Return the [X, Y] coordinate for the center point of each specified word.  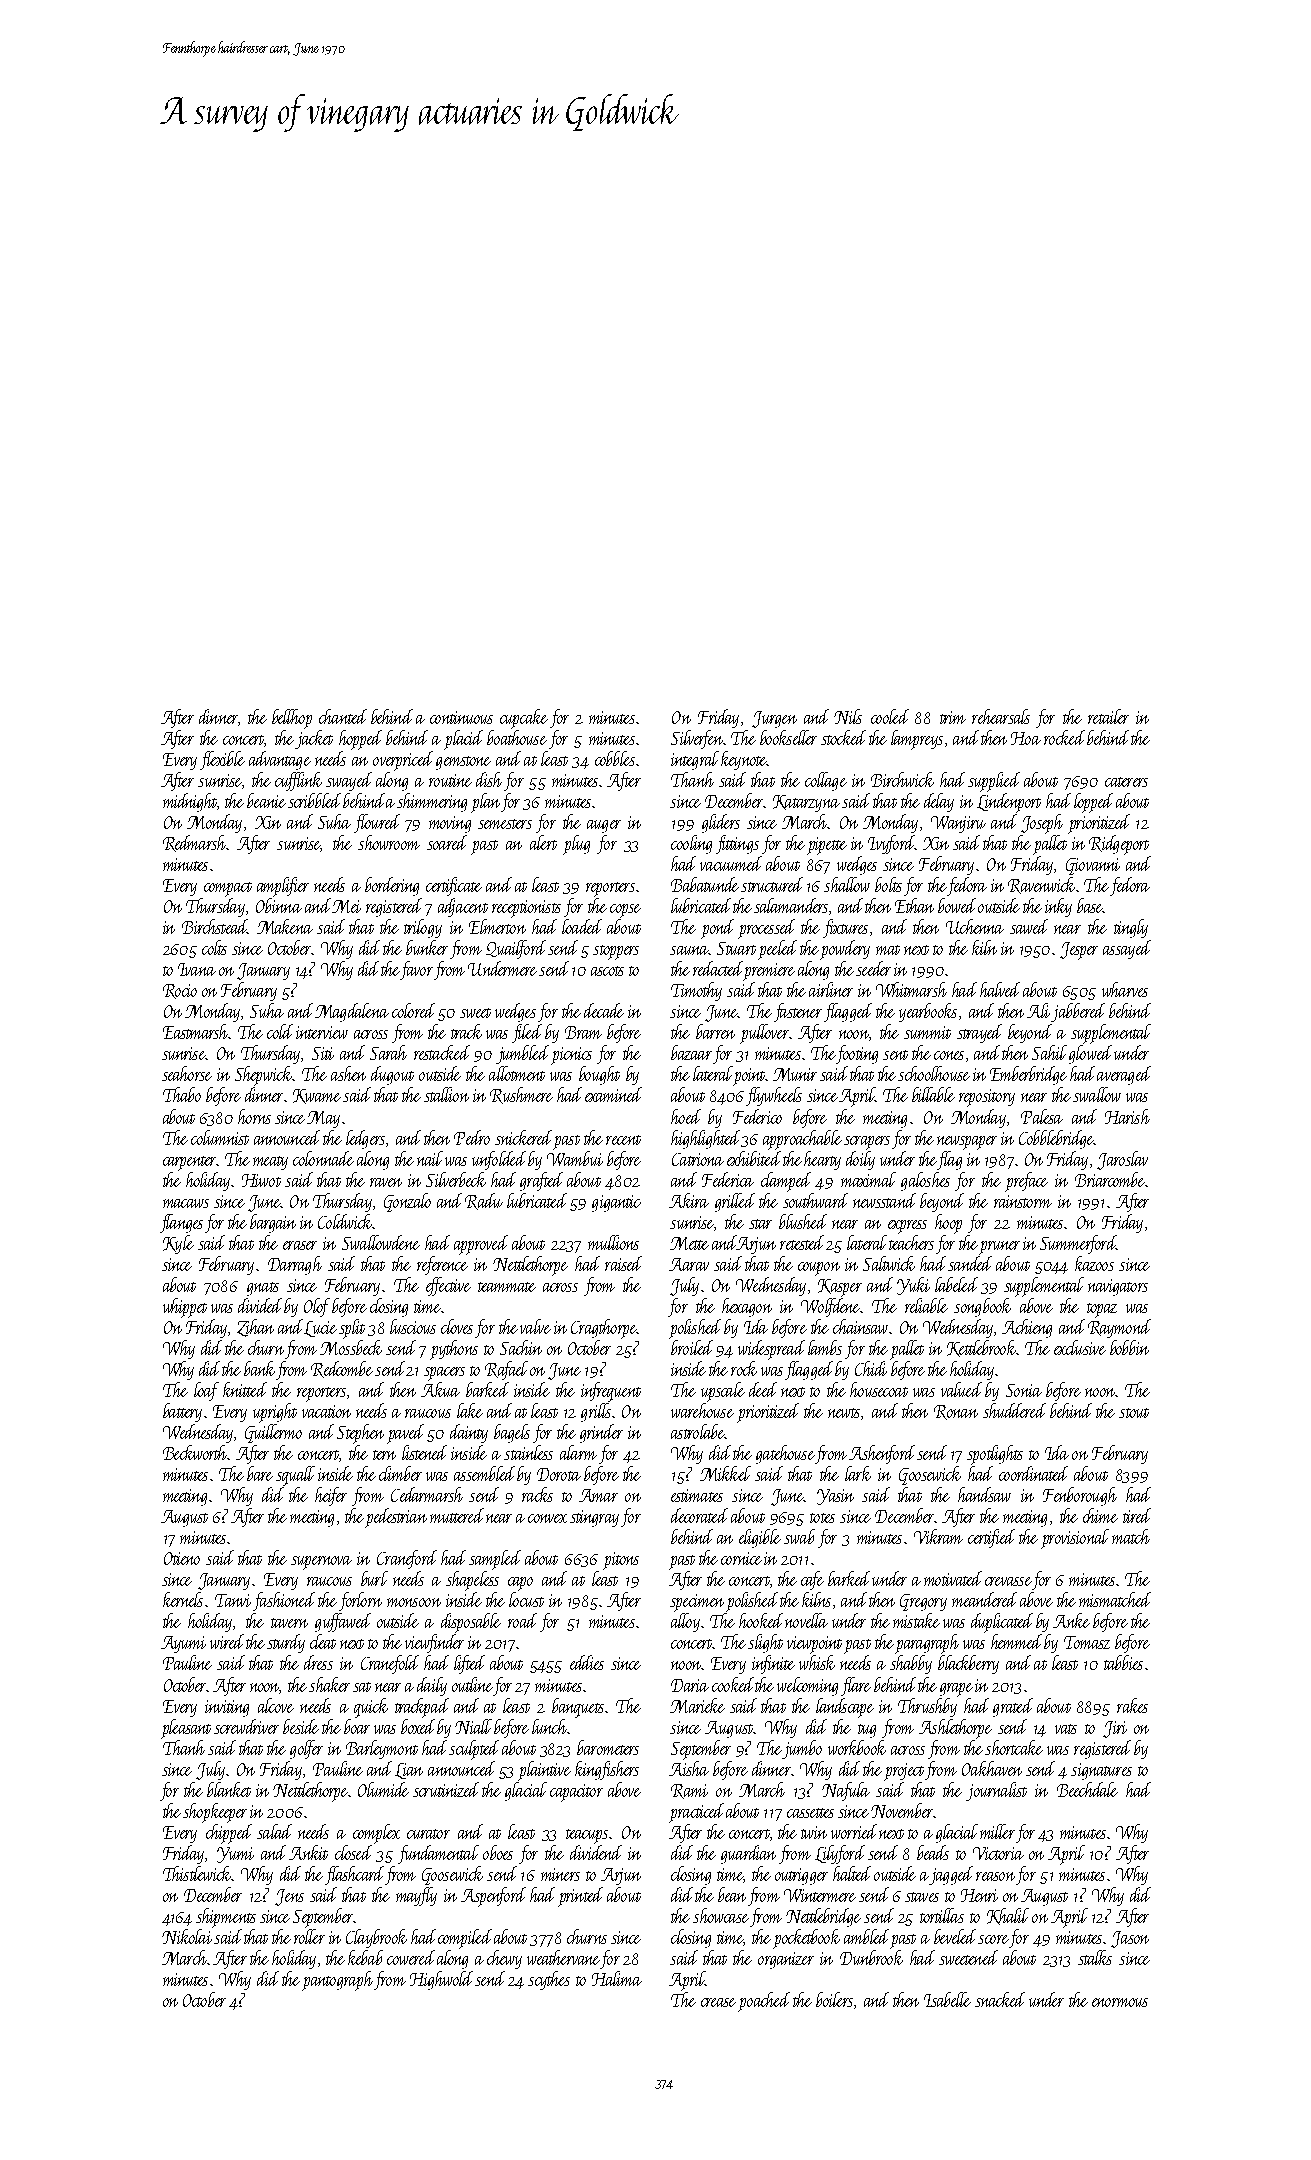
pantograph [337, 1981]
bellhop [292, 719]
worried [854, 1831]
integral [695, 760]
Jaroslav [1122, 1160]
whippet [185, 1308]
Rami [689, 1791]
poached [764, 2002]
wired [227, 1641]
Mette [689, 1243]
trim [953, 717]
